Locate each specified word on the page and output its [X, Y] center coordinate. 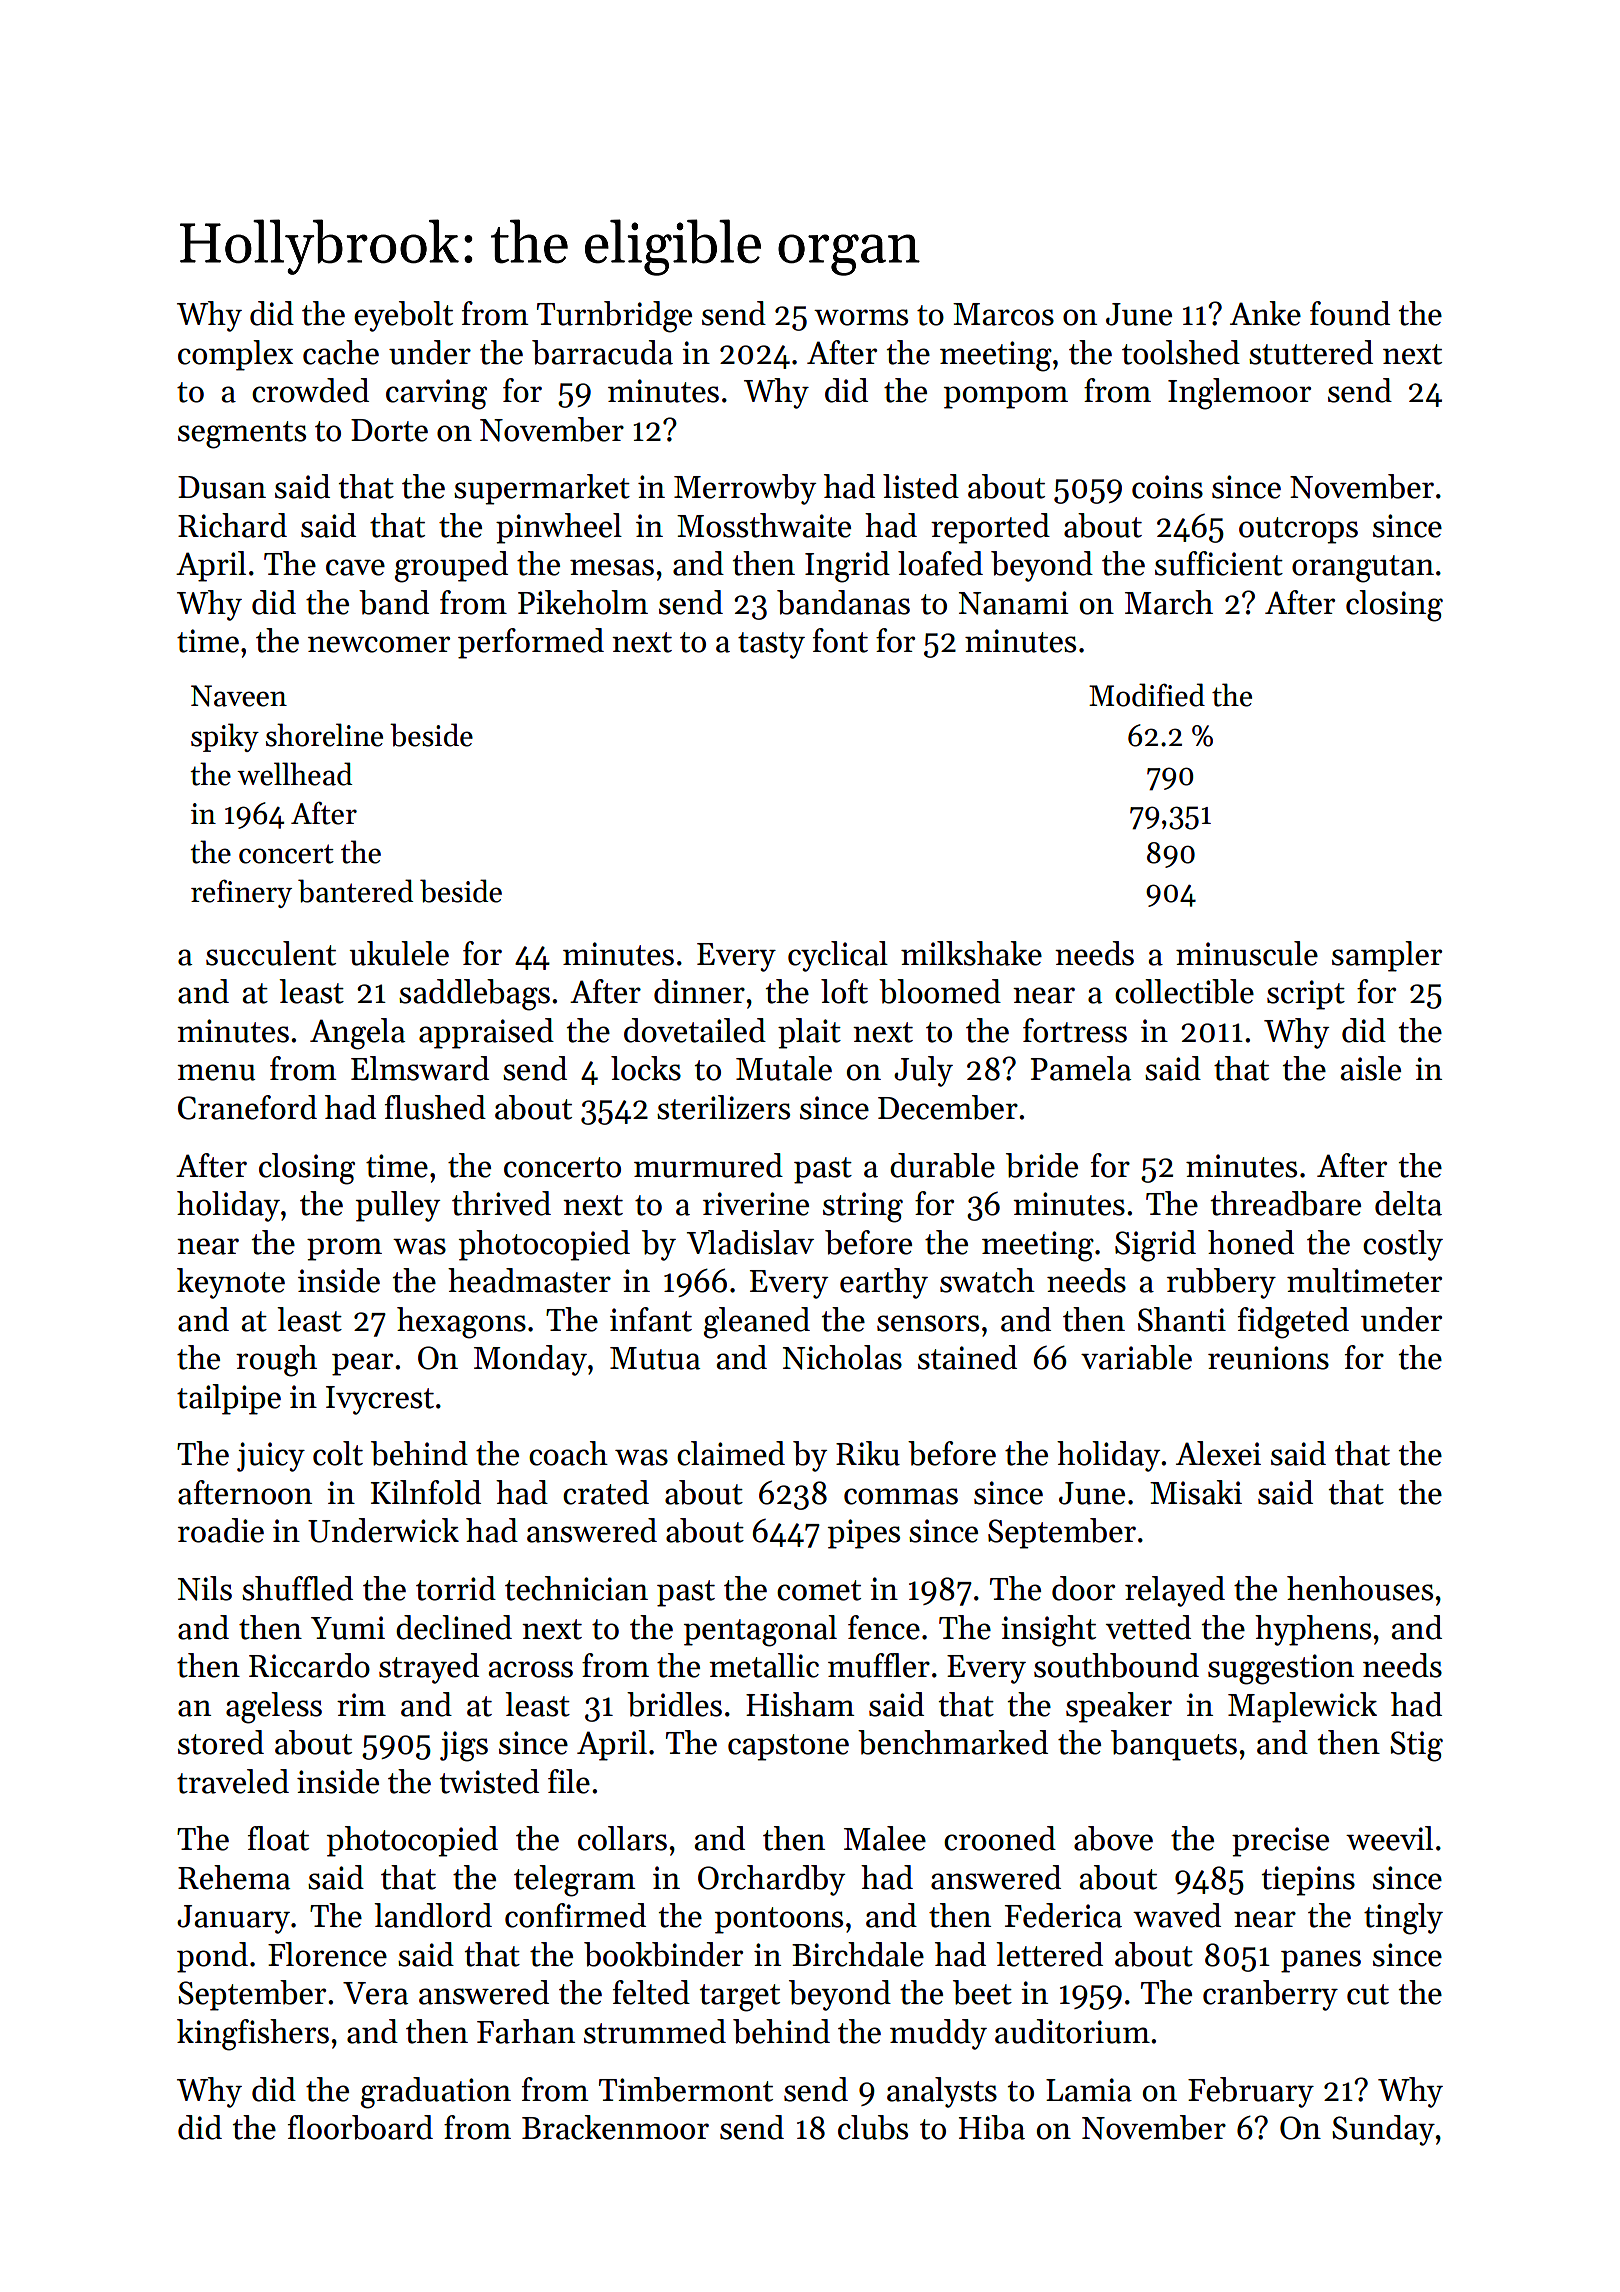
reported [990, 528]
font [840, 640]
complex [235, 355]
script [1306, 995]
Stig [1416, 1746]
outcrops [1298, 530]
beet [982, 1992]
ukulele [399, 953]
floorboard [360, 2127]
